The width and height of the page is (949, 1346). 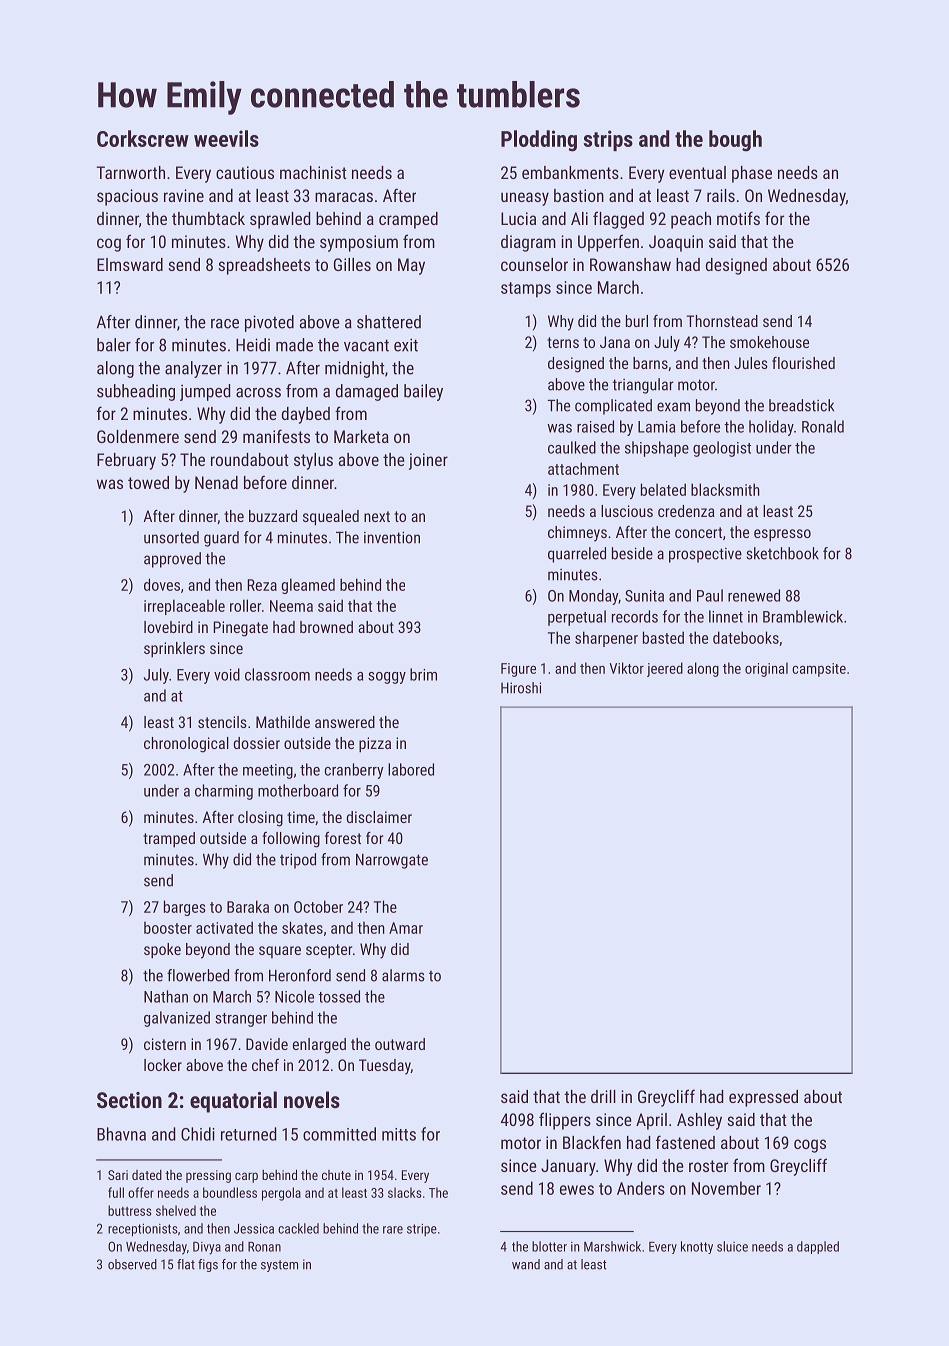 I want to click on Amar, so click(x=406, y=928).
